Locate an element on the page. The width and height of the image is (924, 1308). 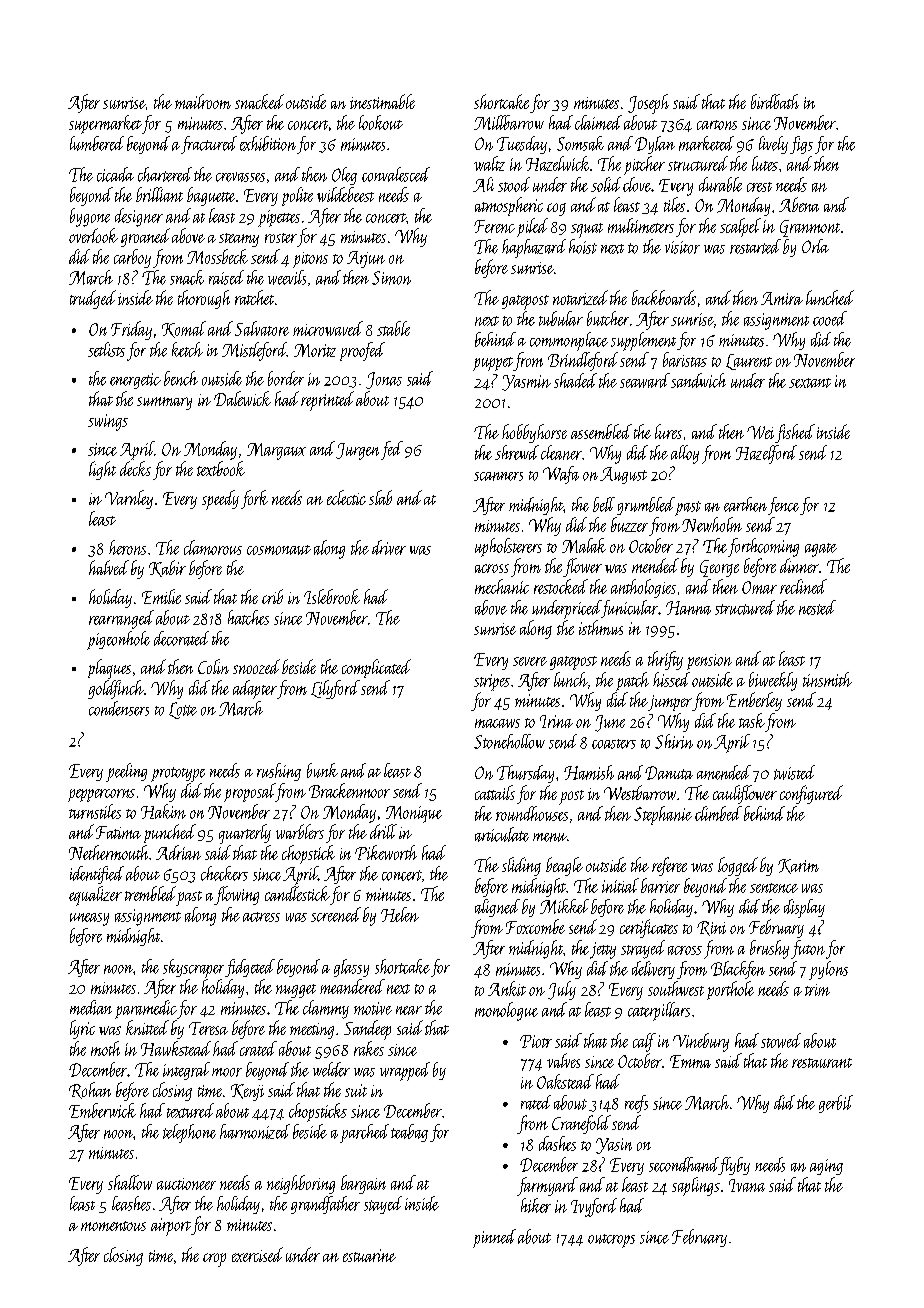
puppet is located at coordinates (493, 364).
